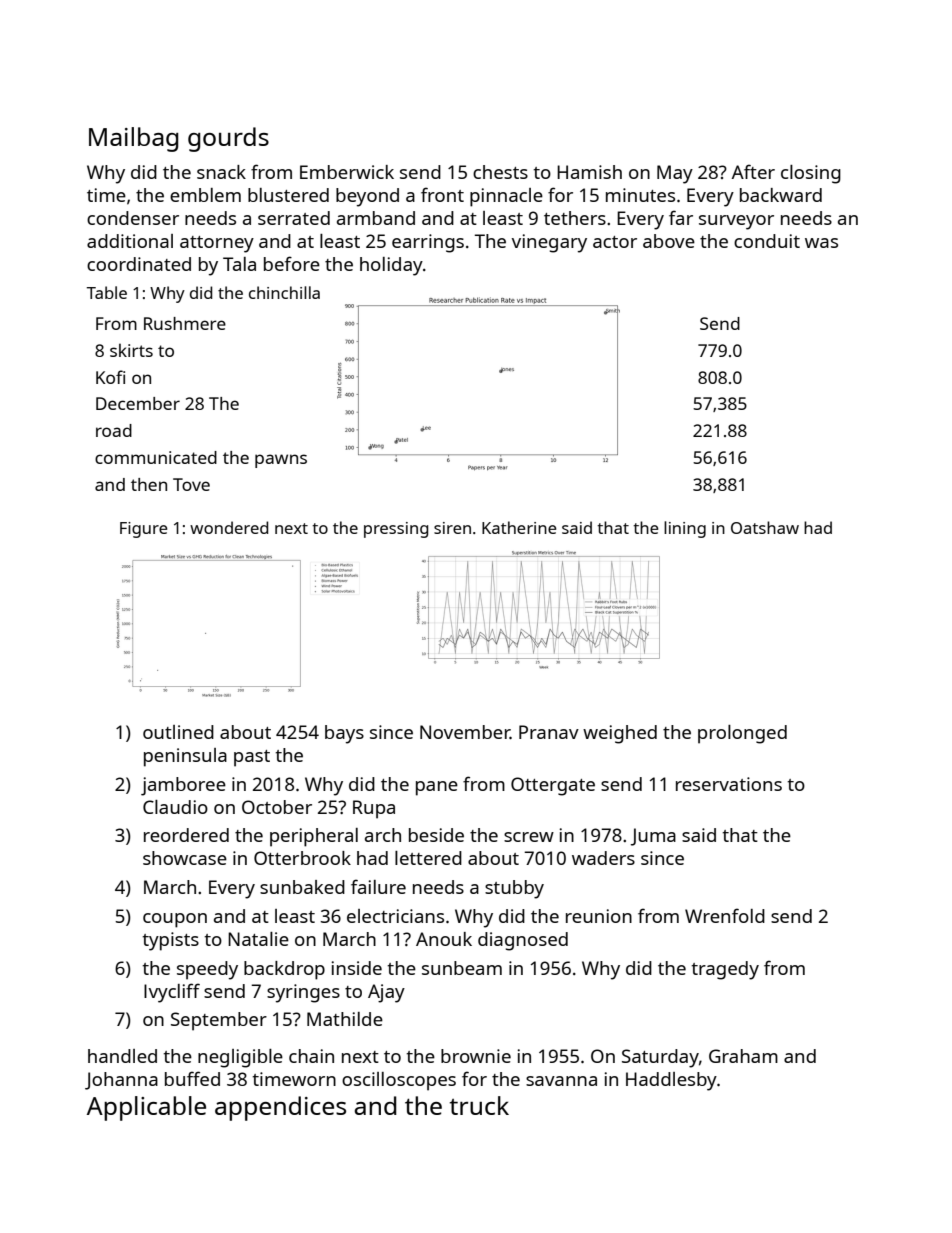 The width and height of the screenshot is (952, 1233). Describe the element at coordinates (765, 527) in the screenshot. I see `Oatshaw` at that location.
